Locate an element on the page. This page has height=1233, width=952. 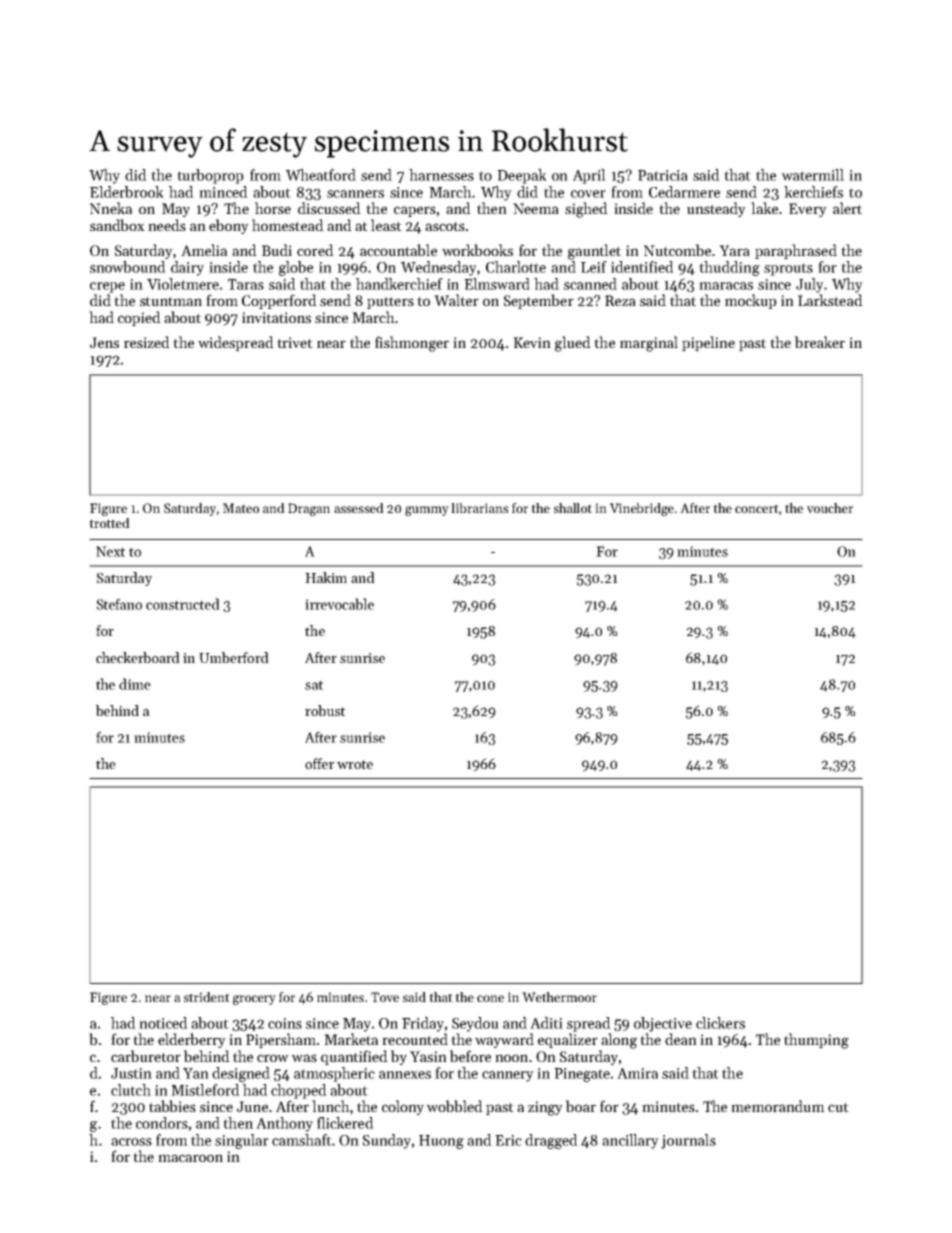
harnesses is located at coordinates (441, 175).
